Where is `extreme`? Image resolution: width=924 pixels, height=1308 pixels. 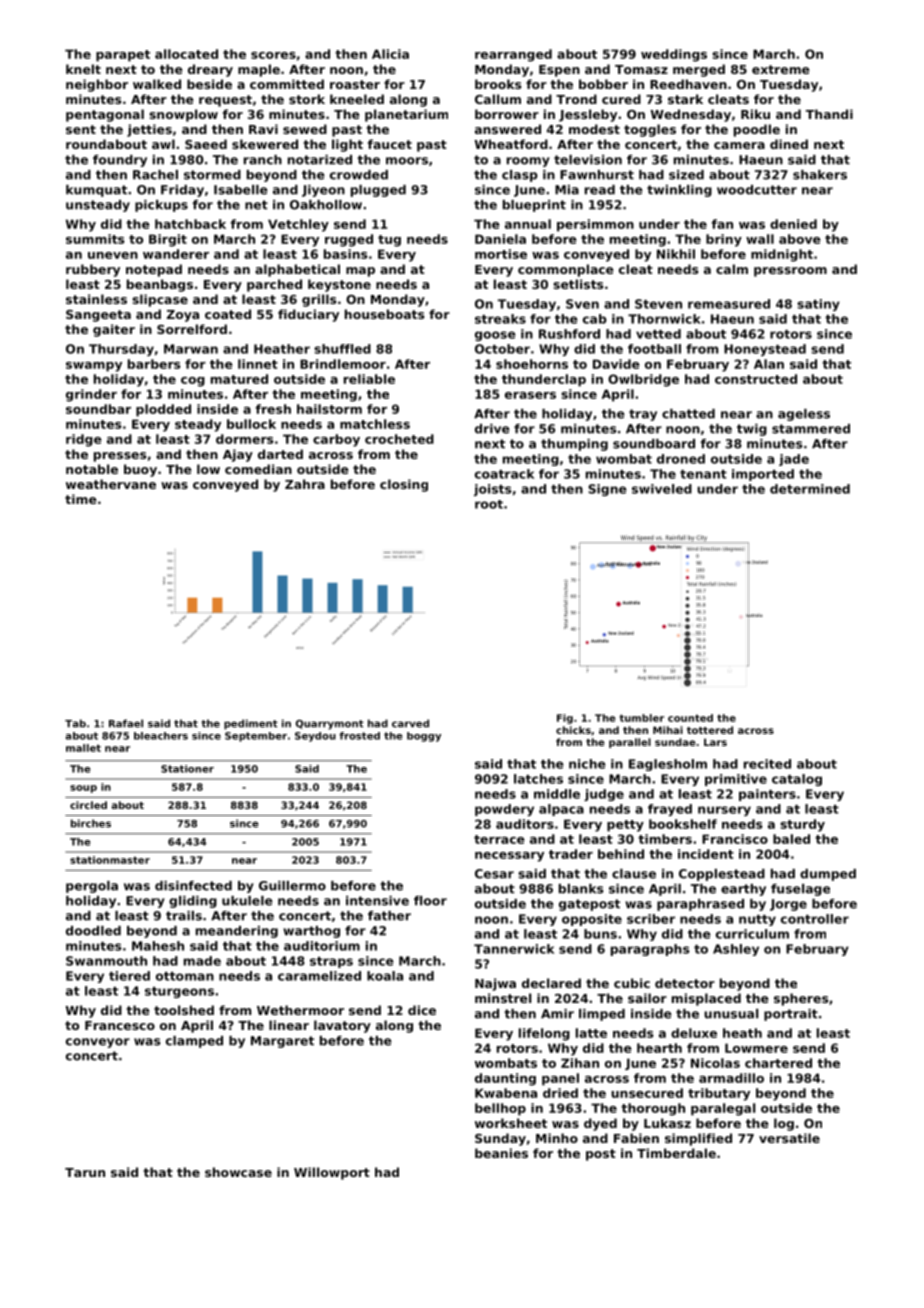
extreme is located at coordinates (781, 69).
